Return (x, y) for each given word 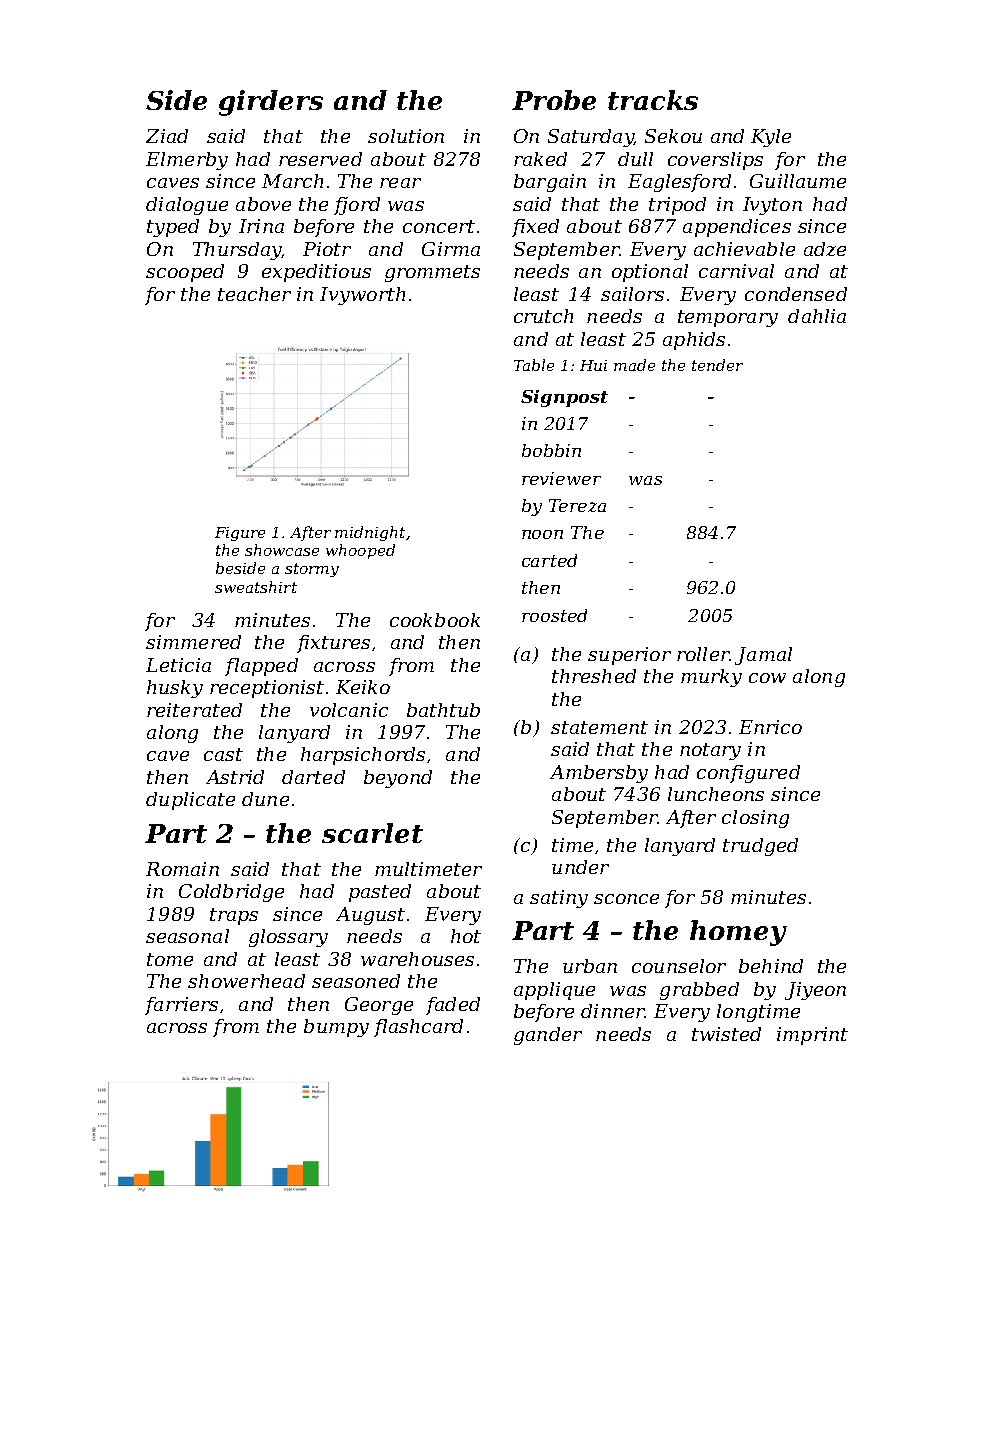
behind (771, 966)
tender (717, 365)
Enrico (770, 727)
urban (590, 966)
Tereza (577, 505)
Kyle (771, 138)
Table (534, 365)
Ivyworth (362, 296)
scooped (185, 273)
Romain (182, 869)
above (263, 204)
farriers (181, 1006)
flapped (261, 667)
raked (540, 159)
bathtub (443, 710)
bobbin (551, 450)
